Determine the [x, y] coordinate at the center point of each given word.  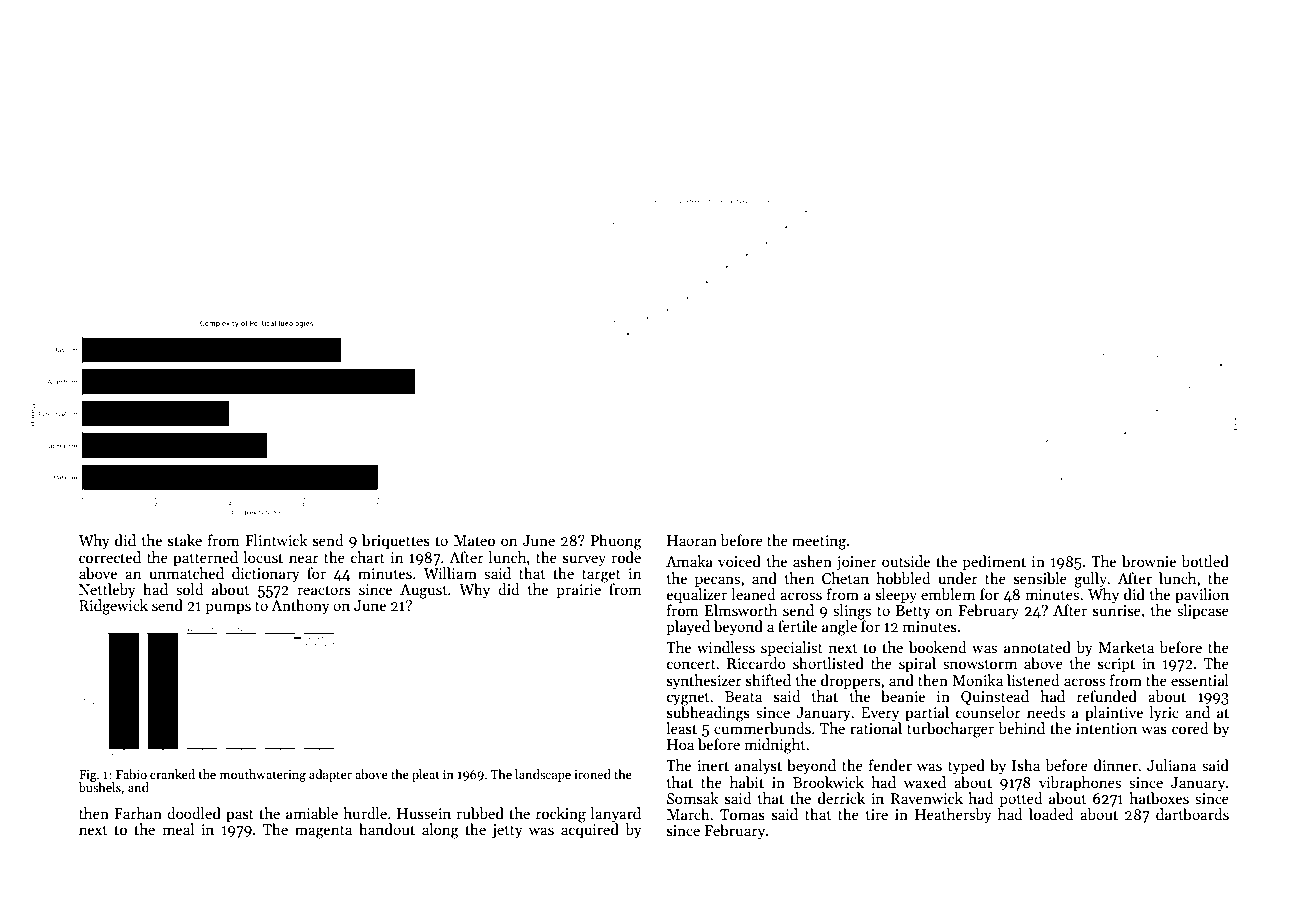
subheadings [708, 714]
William [450, 573]
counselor [988, 712]
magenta [323, 832]
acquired [590, 830]
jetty [507, 831]
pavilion [1202, 595]
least [681, 728]
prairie [578, 591]
